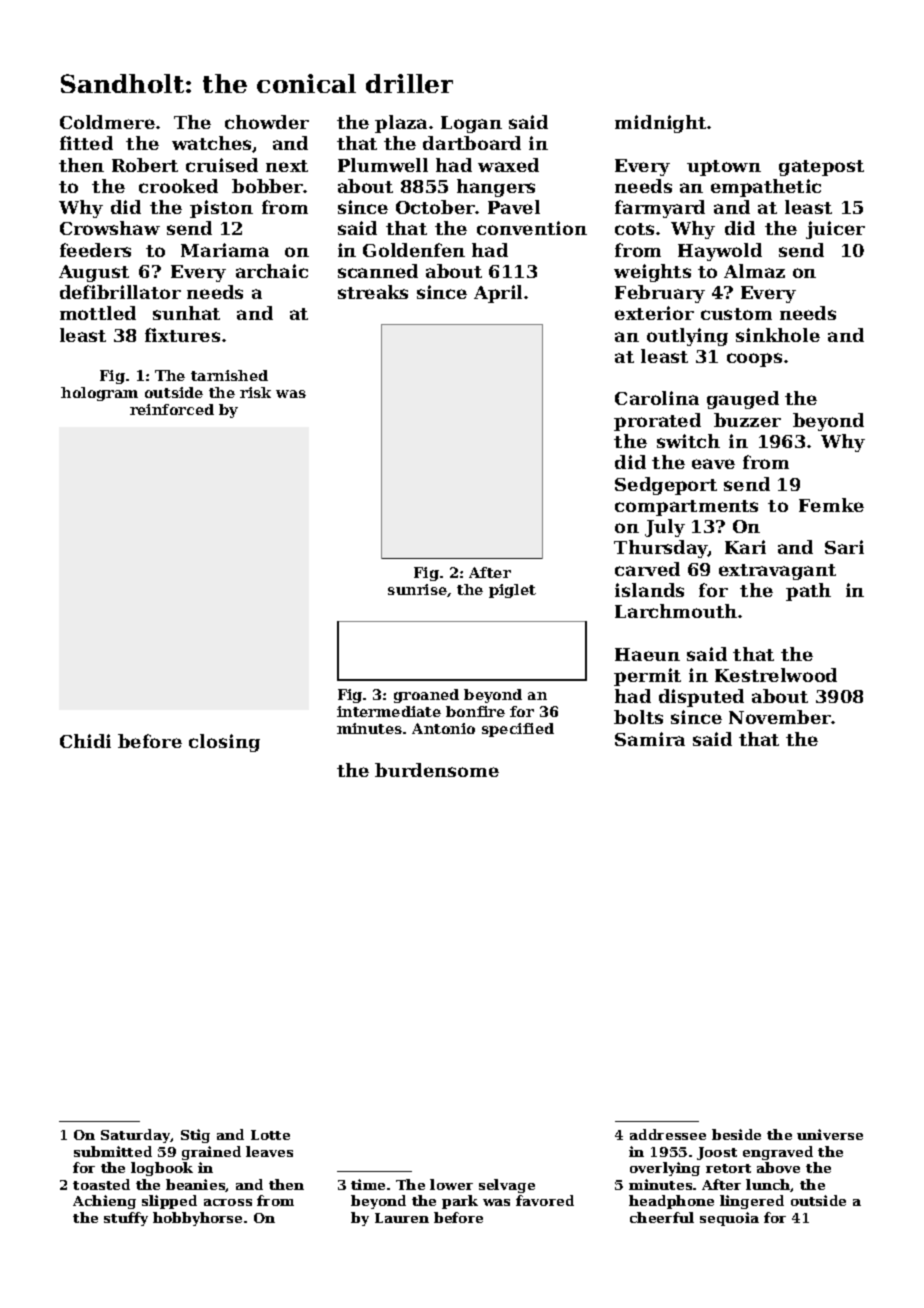 The height and width of the screenshot is (1308, 924). What do you see at coordinates (197, 1219) in the screenshot?
I see `hobbyhorse` at bounding box center [197, 1219].
